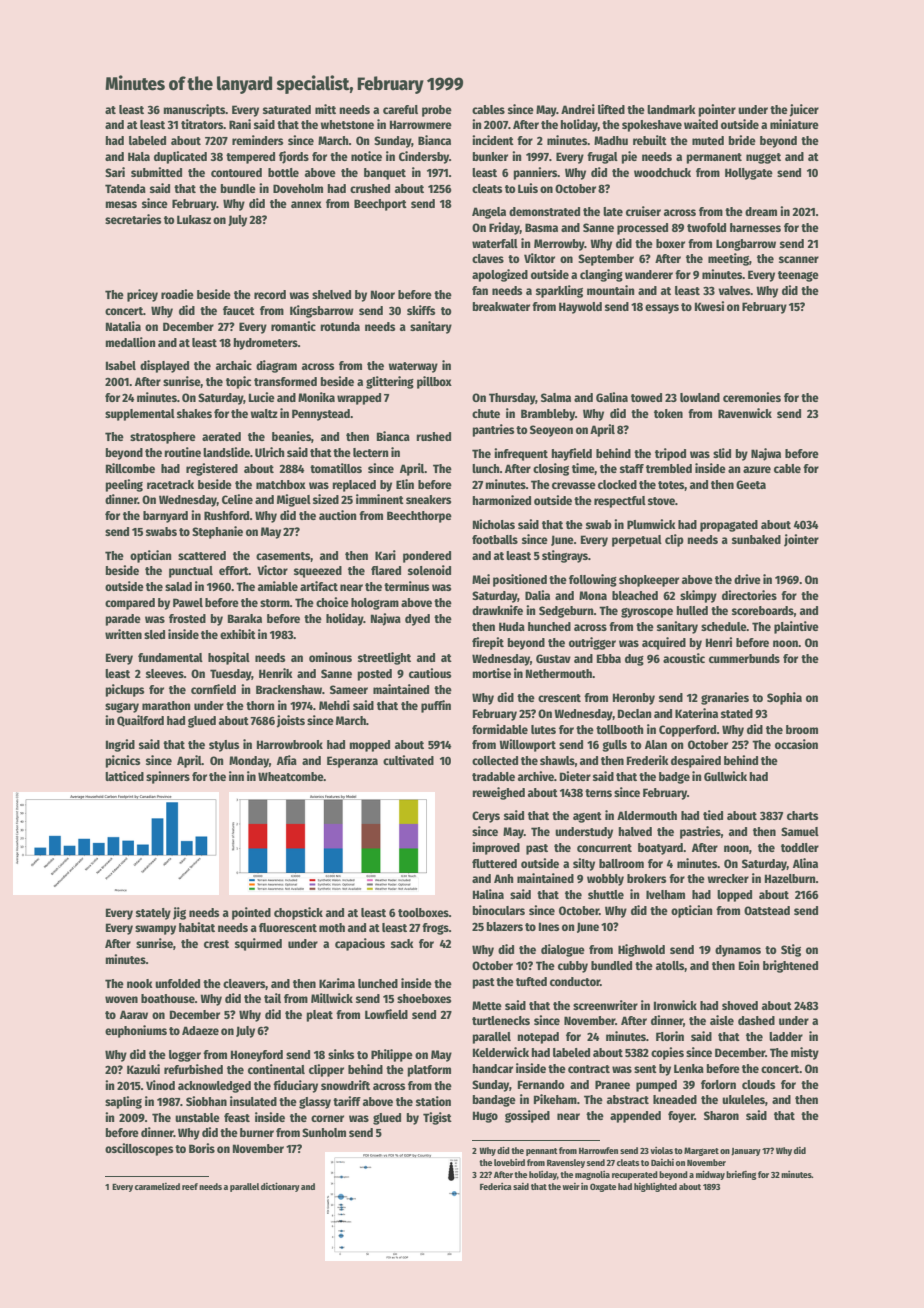 Image resolution: width=924 pixels, height=1308 pixels. I want to click on sunbaked, so click(756, 539).
